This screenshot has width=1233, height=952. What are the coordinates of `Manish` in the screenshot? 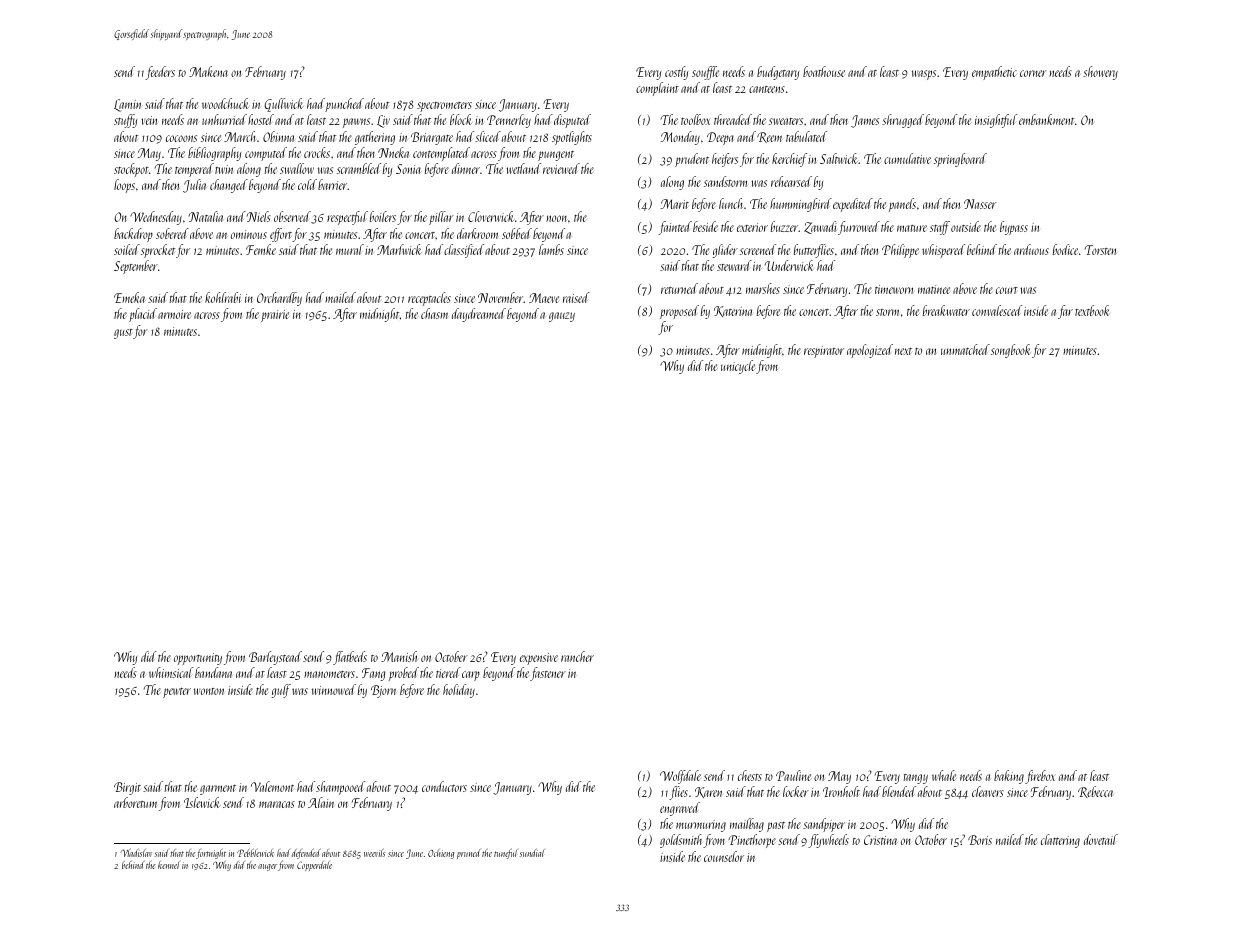 It's located at (399, 656).
